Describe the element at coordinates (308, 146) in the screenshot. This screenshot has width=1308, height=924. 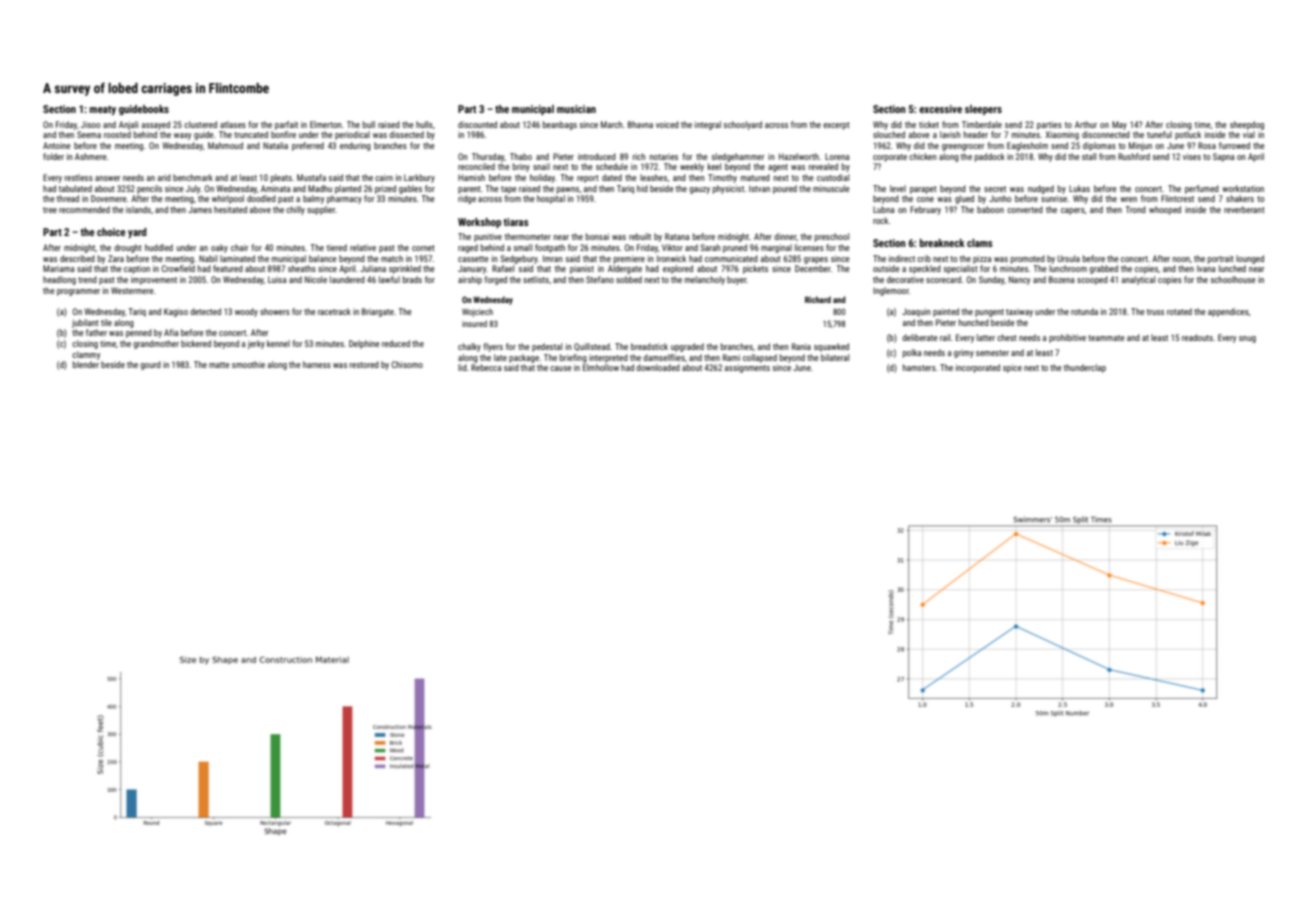
I see `preferred` at that location.
